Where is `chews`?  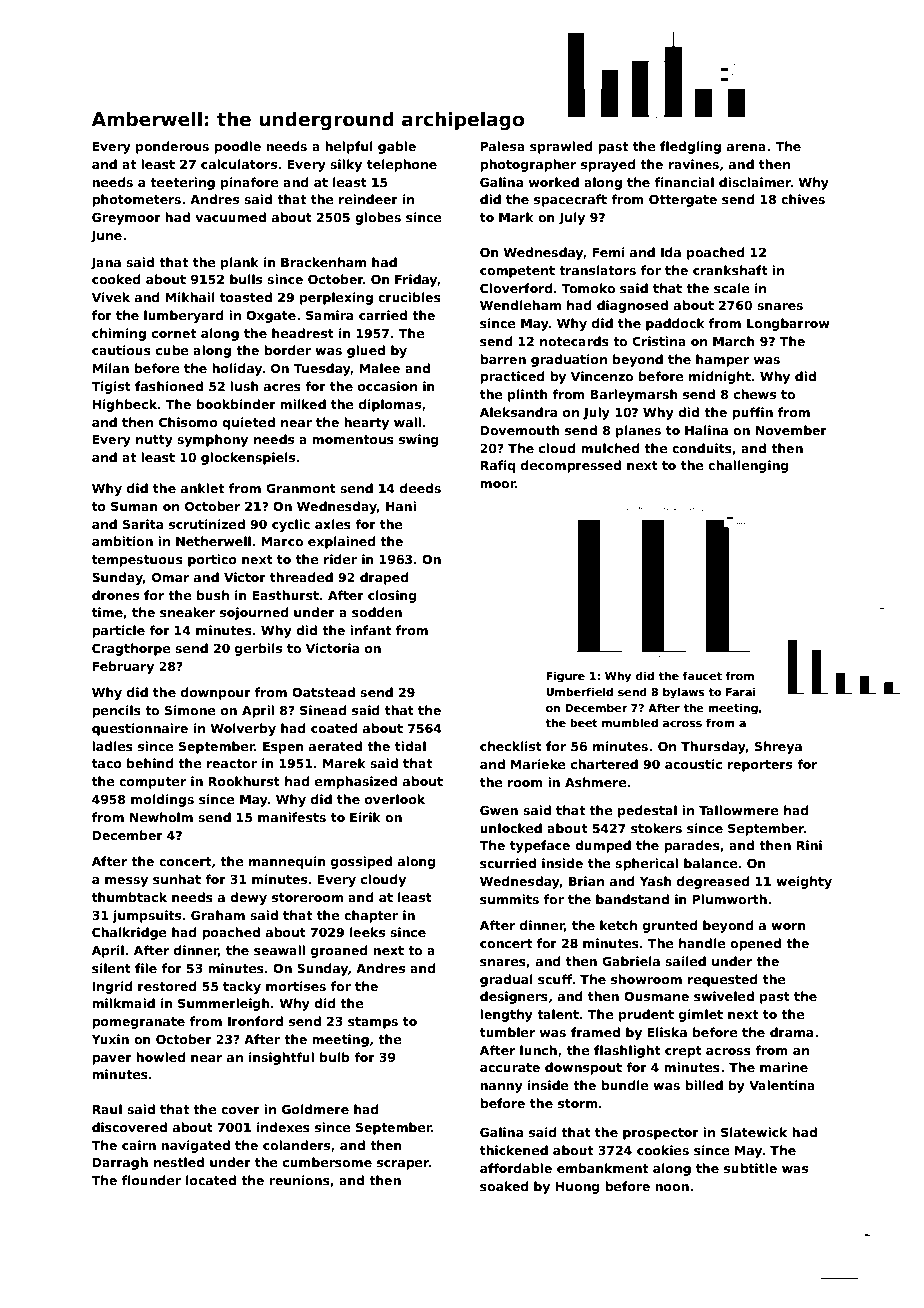
chews is located at coordinates (755, 394).
